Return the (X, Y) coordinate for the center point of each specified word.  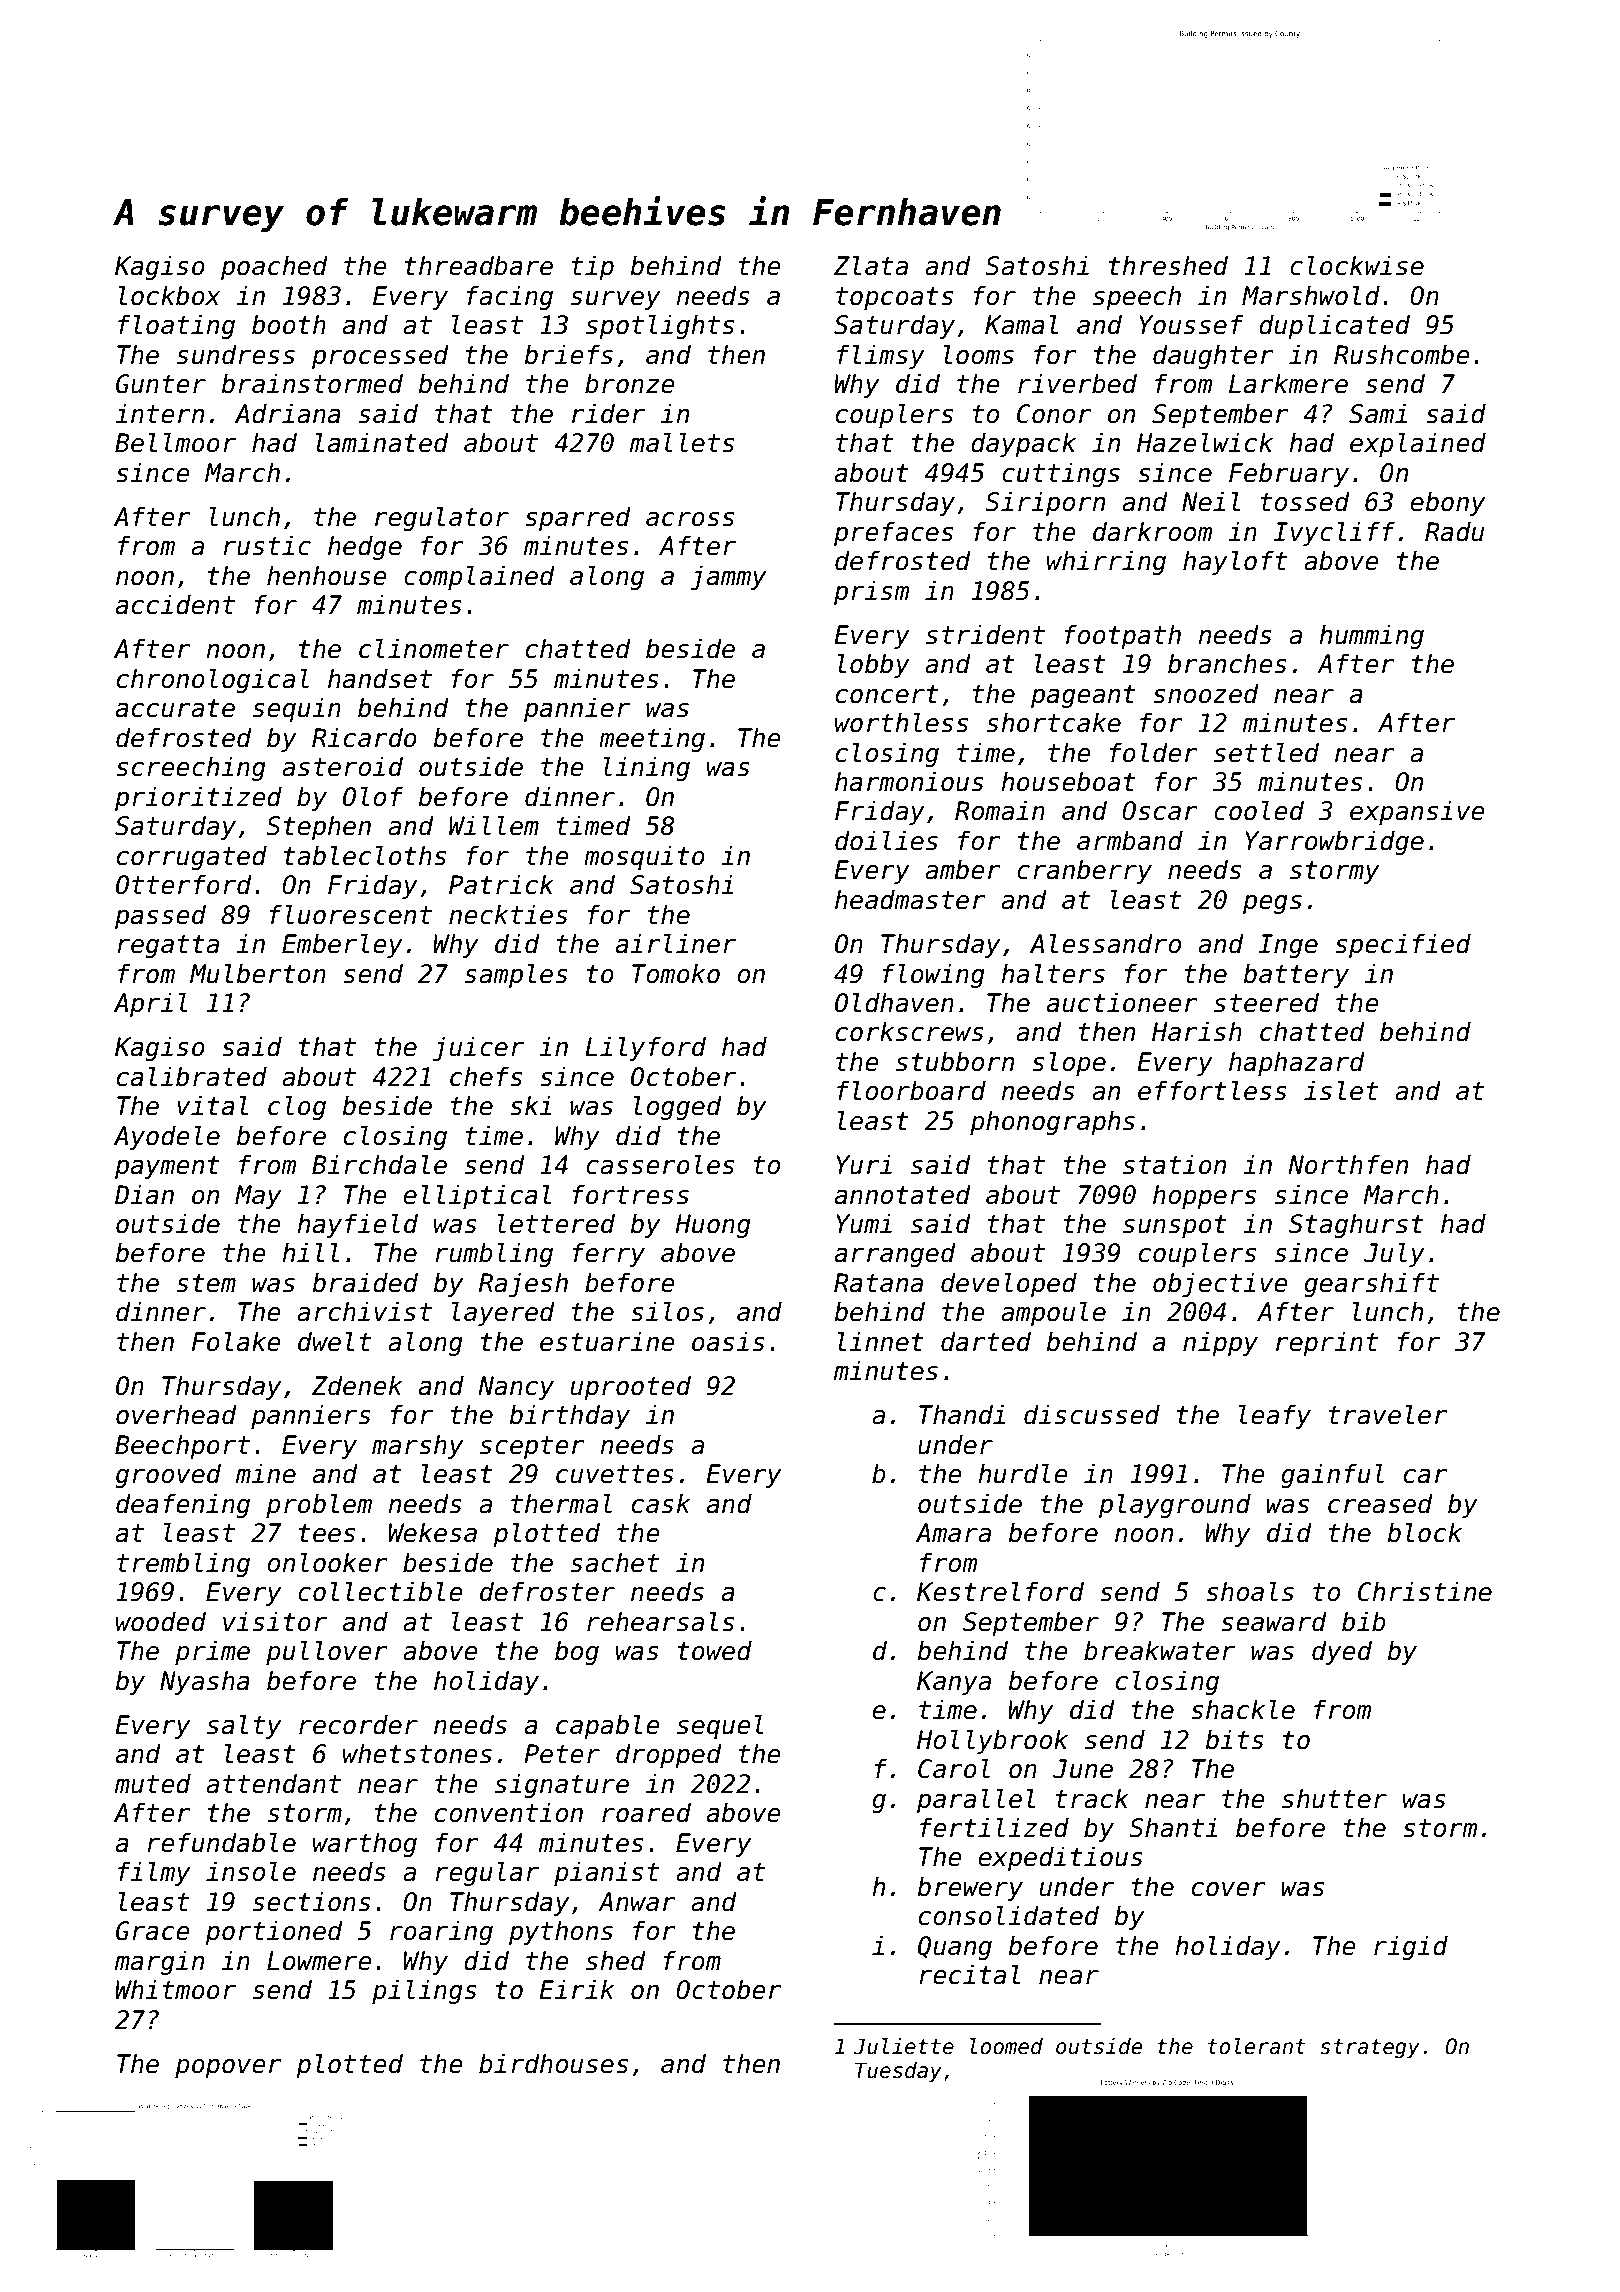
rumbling (494, 1254)
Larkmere (1288, 383)
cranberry (1084, 871)
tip (592, 267)
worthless (901, 722)
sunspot (1175, 1226)
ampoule (1053, 1313)
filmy (154, 1873)
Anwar (637, 1902)
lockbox (169, 295)
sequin (297, 709)
